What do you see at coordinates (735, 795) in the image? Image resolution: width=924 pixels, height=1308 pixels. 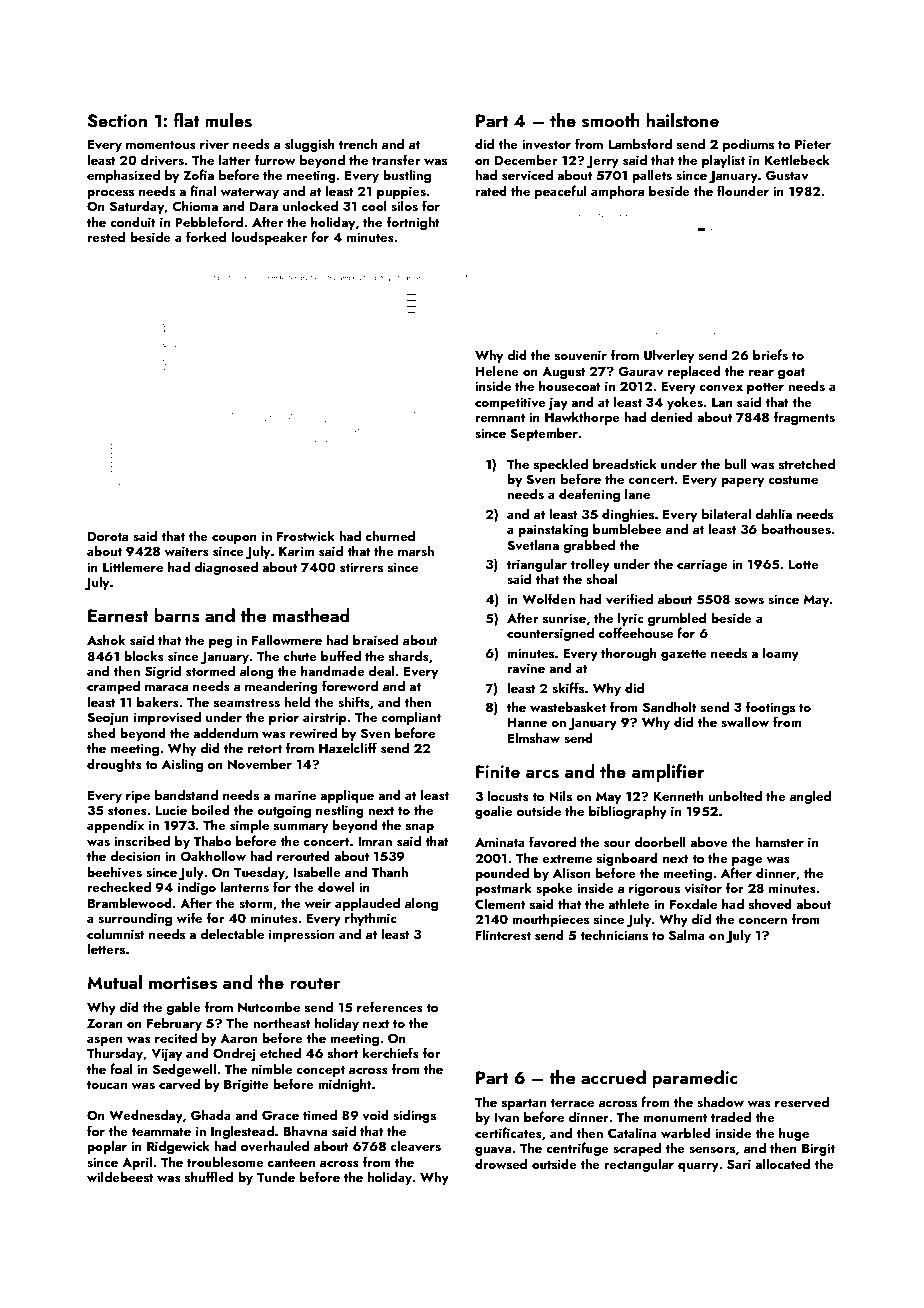 I see `unbolted` at bounding box center [735, 795].
